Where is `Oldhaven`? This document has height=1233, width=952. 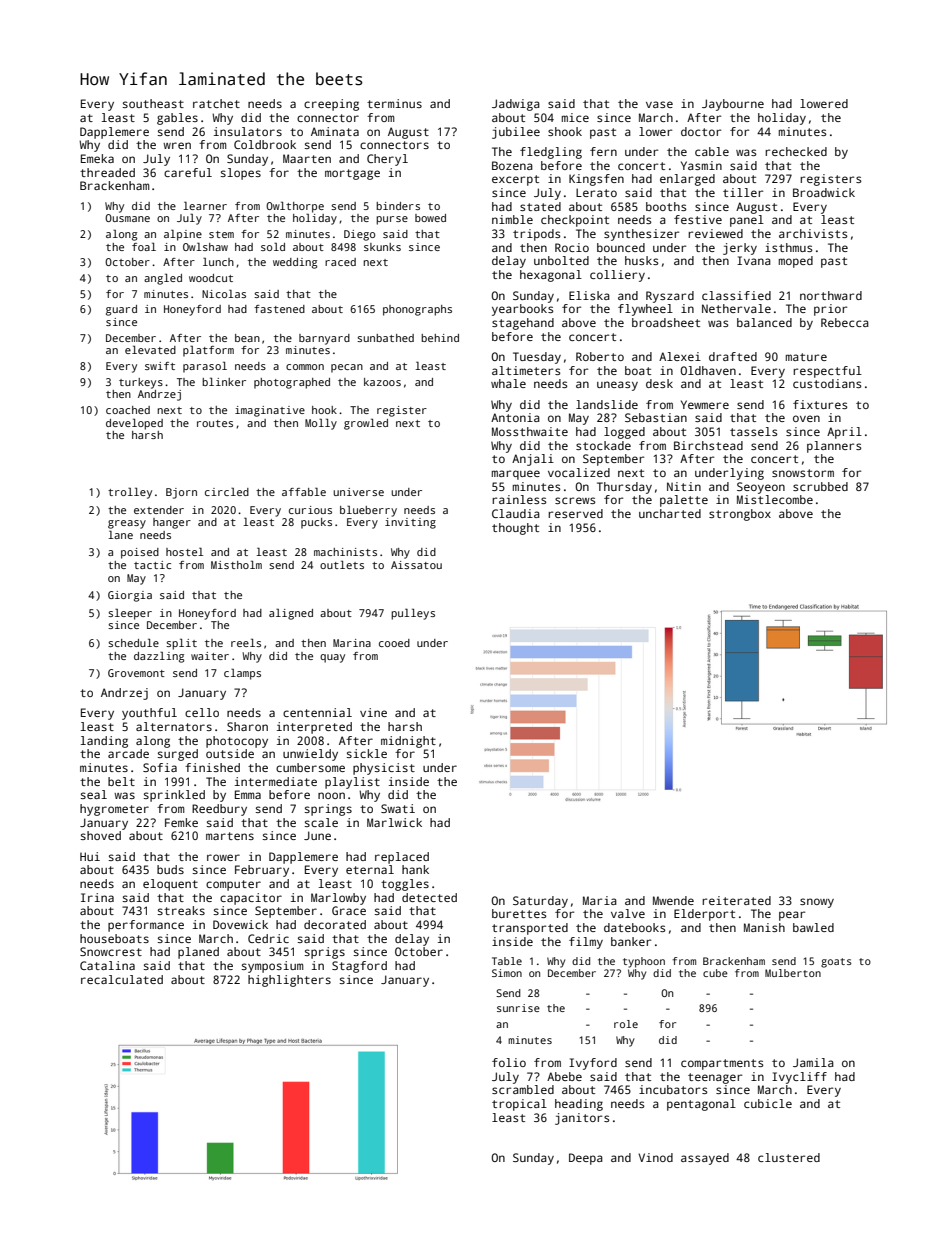 Oldhaven is located at coordinates (708, 370).
